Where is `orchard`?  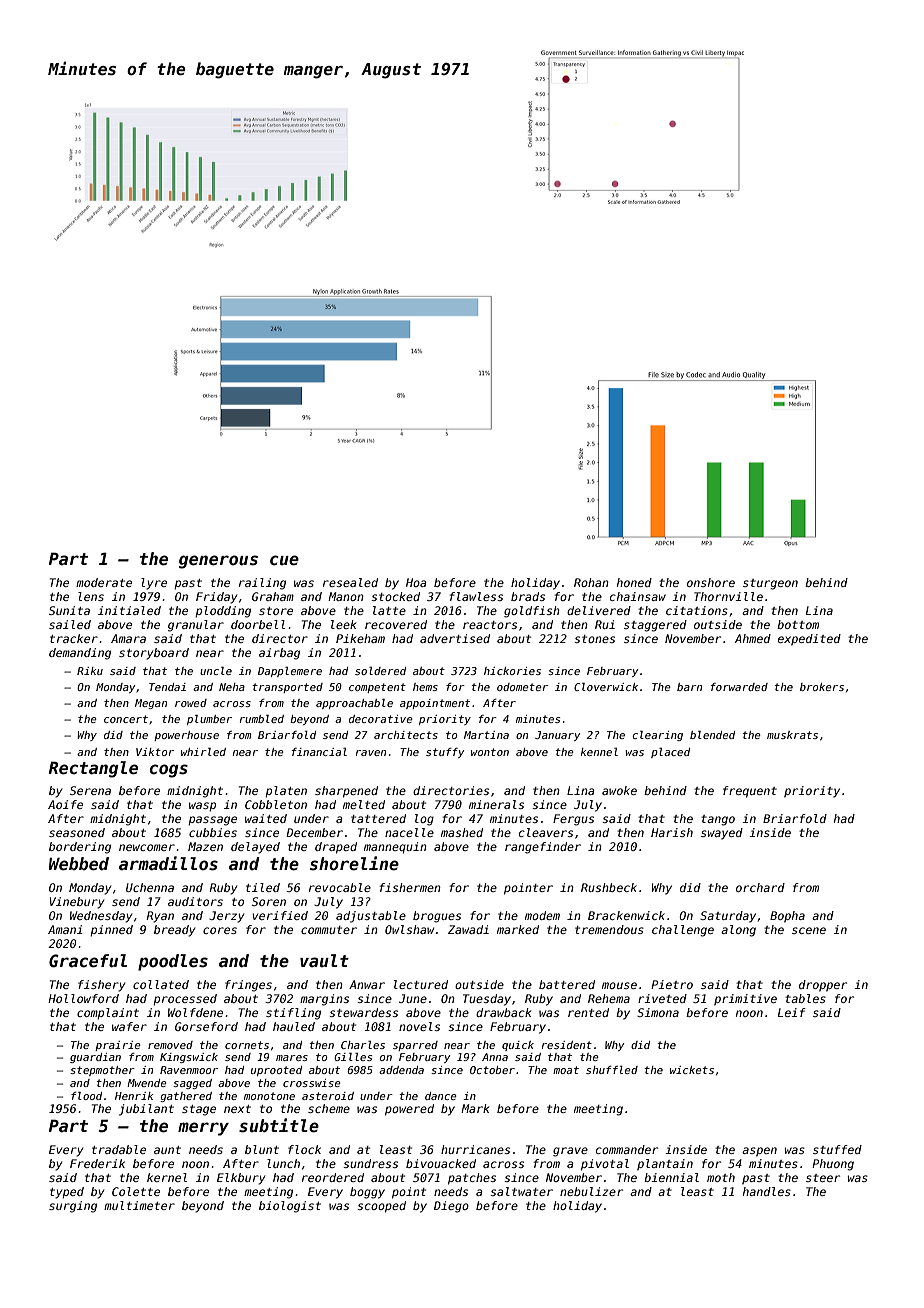
orchard is located at coordinates (760, 887).
